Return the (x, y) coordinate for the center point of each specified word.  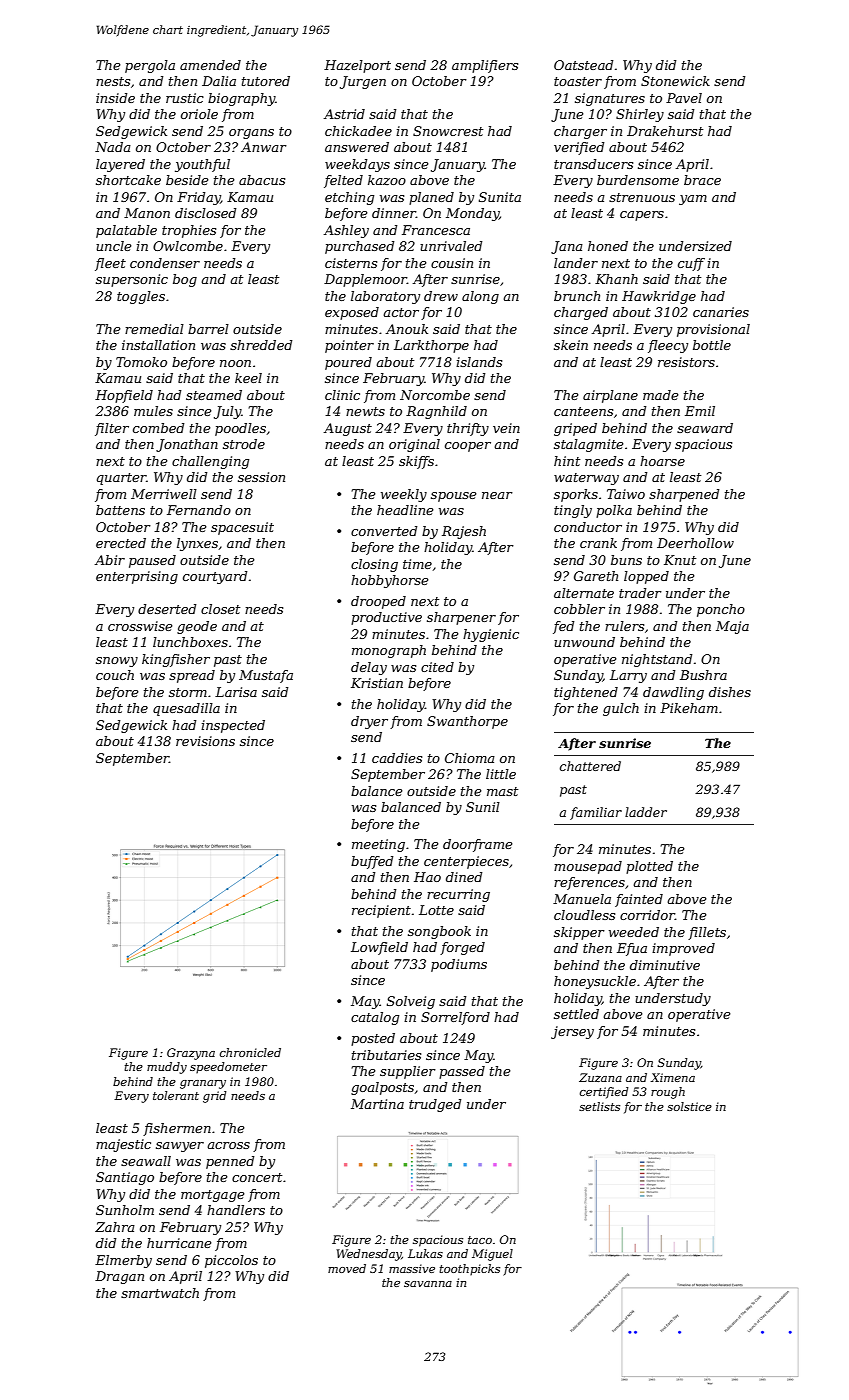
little (501, 774)
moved (347, 1268)
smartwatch (160, 1293)
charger (580, 132)
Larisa (236, 692)
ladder (646, 812)
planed (431, 198)
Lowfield (379, 948)
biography (241, 99)
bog (185, 280)
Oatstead (583, 65)
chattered (590, 766)
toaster (578, 81)
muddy (167, 1068)
